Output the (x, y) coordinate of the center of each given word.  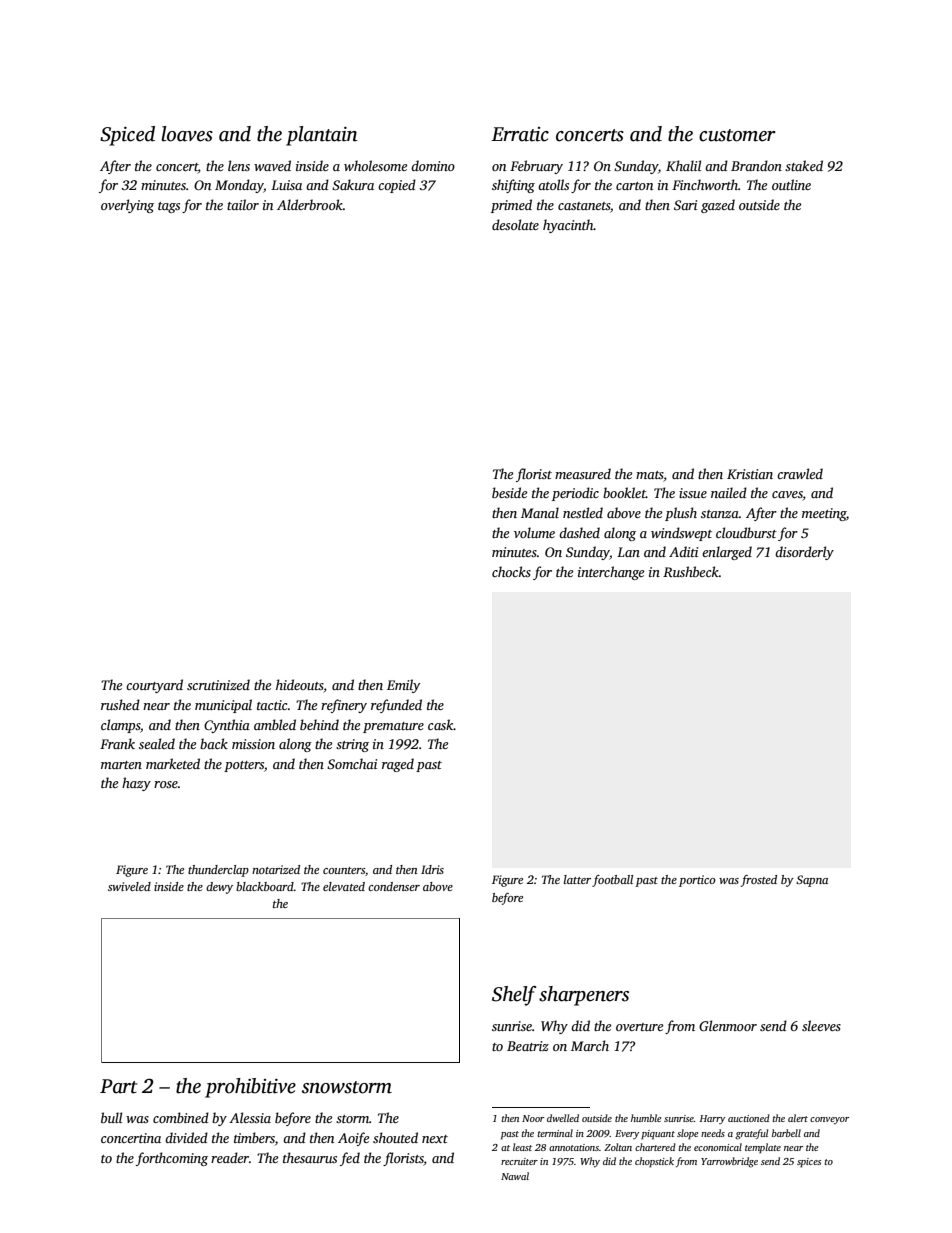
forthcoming (172, 1159)
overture (639, 1027)
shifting (513, 186)
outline (791, 184)
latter (577, 879)
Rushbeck (691, 571)
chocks (511, 571)
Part (119, 1086)
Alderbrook (310, 204)
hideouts (299, 684)
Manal (540, 512)
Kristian (750, 474)
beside (509, 492)
